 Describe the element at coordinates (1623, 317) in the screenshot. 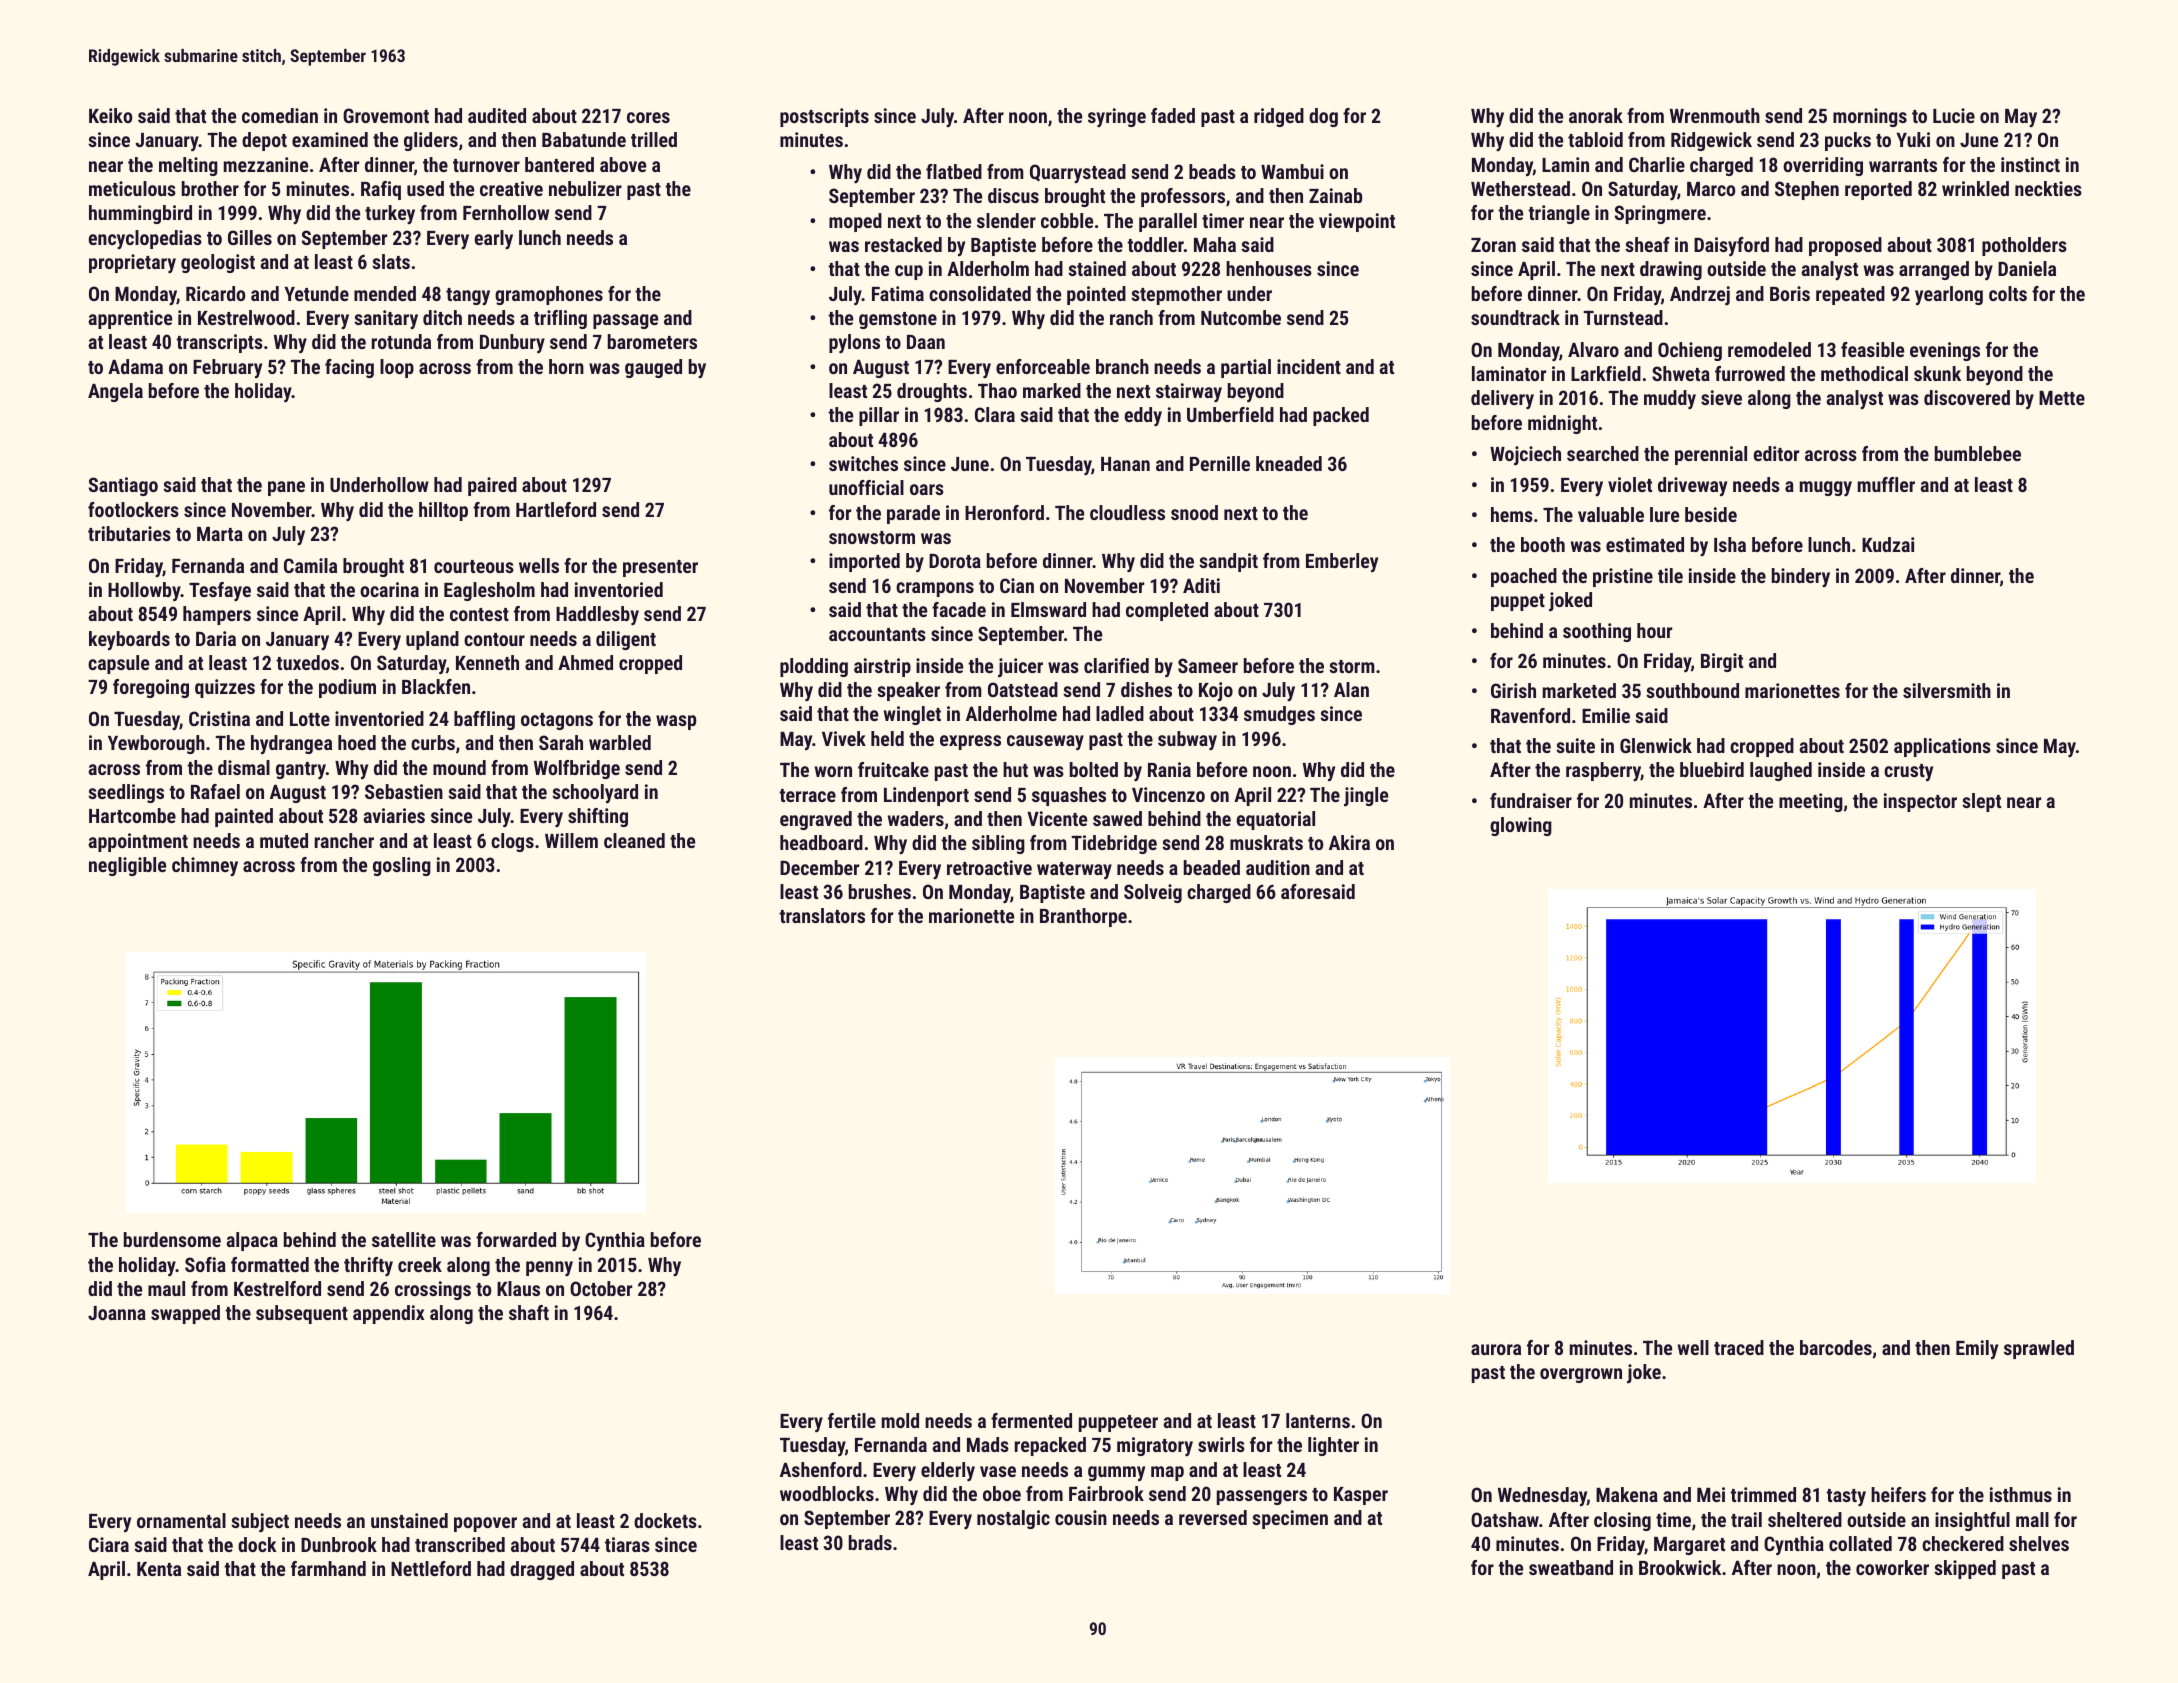

I see `Turnstead` at that location.
